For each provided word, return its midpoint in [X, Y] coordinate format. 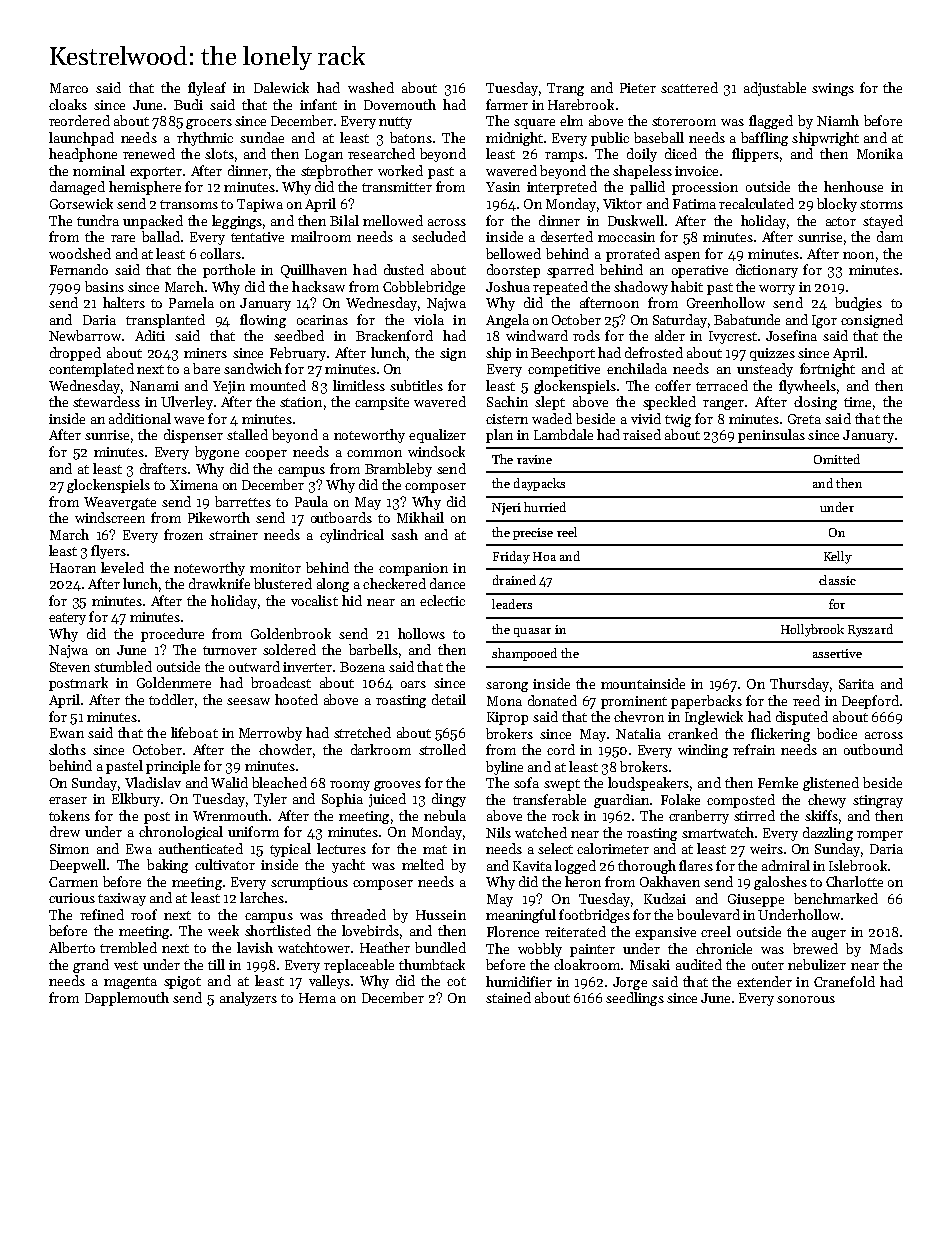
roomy [350, 786]
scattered [689, 87]
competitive [564, 370]
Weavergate [120, 503]
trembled [128, 947]
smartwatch [718, 832]
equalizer [437, 436]
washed [371, 87]
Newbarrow [85, 335]
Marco [69, 88]
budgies [858, 304]
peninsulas [771, 436]
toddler [171, 699]
